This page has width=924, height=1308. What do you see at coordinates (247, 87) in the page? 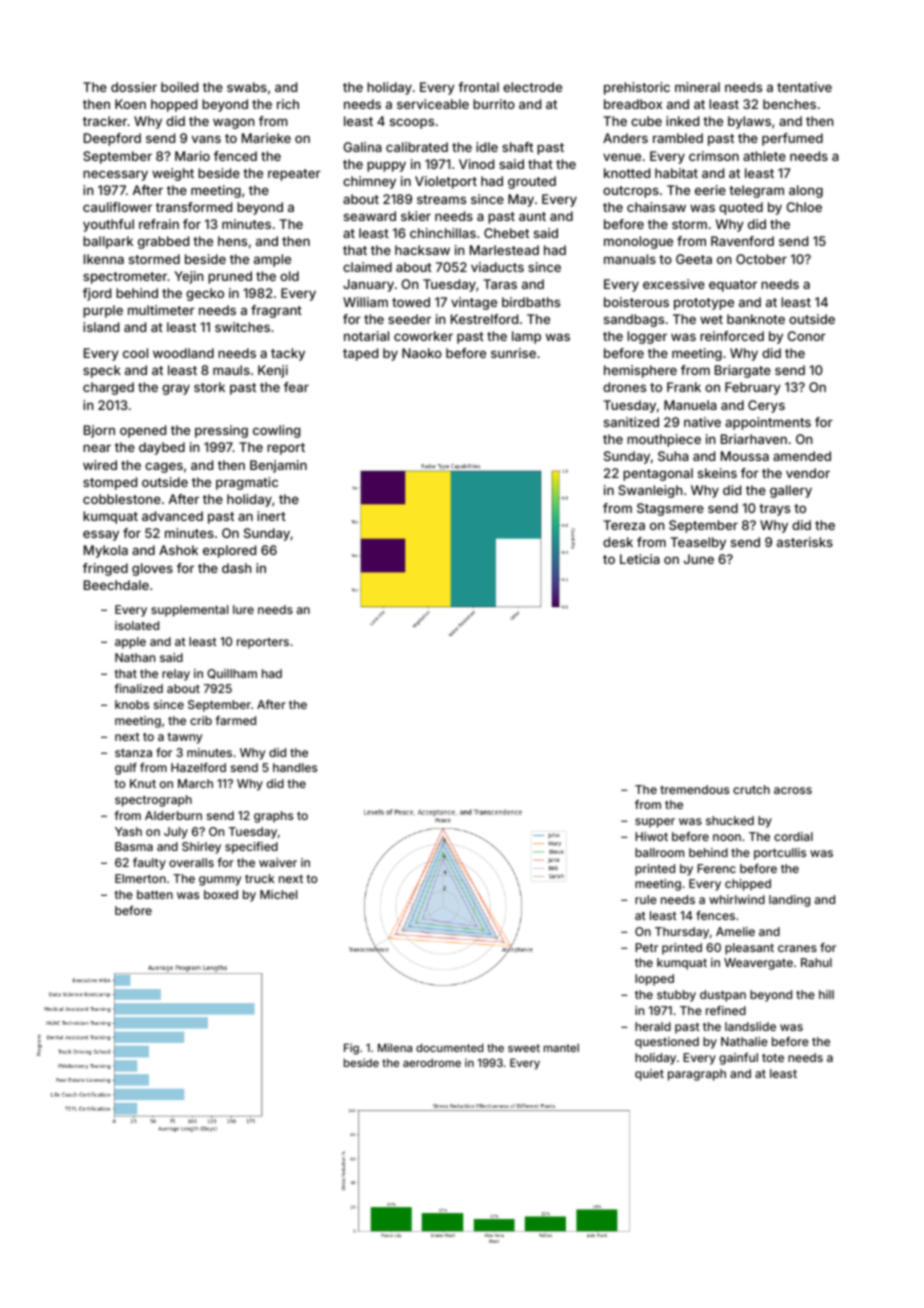
I see `swabs` at bounding box center [247, 87].
